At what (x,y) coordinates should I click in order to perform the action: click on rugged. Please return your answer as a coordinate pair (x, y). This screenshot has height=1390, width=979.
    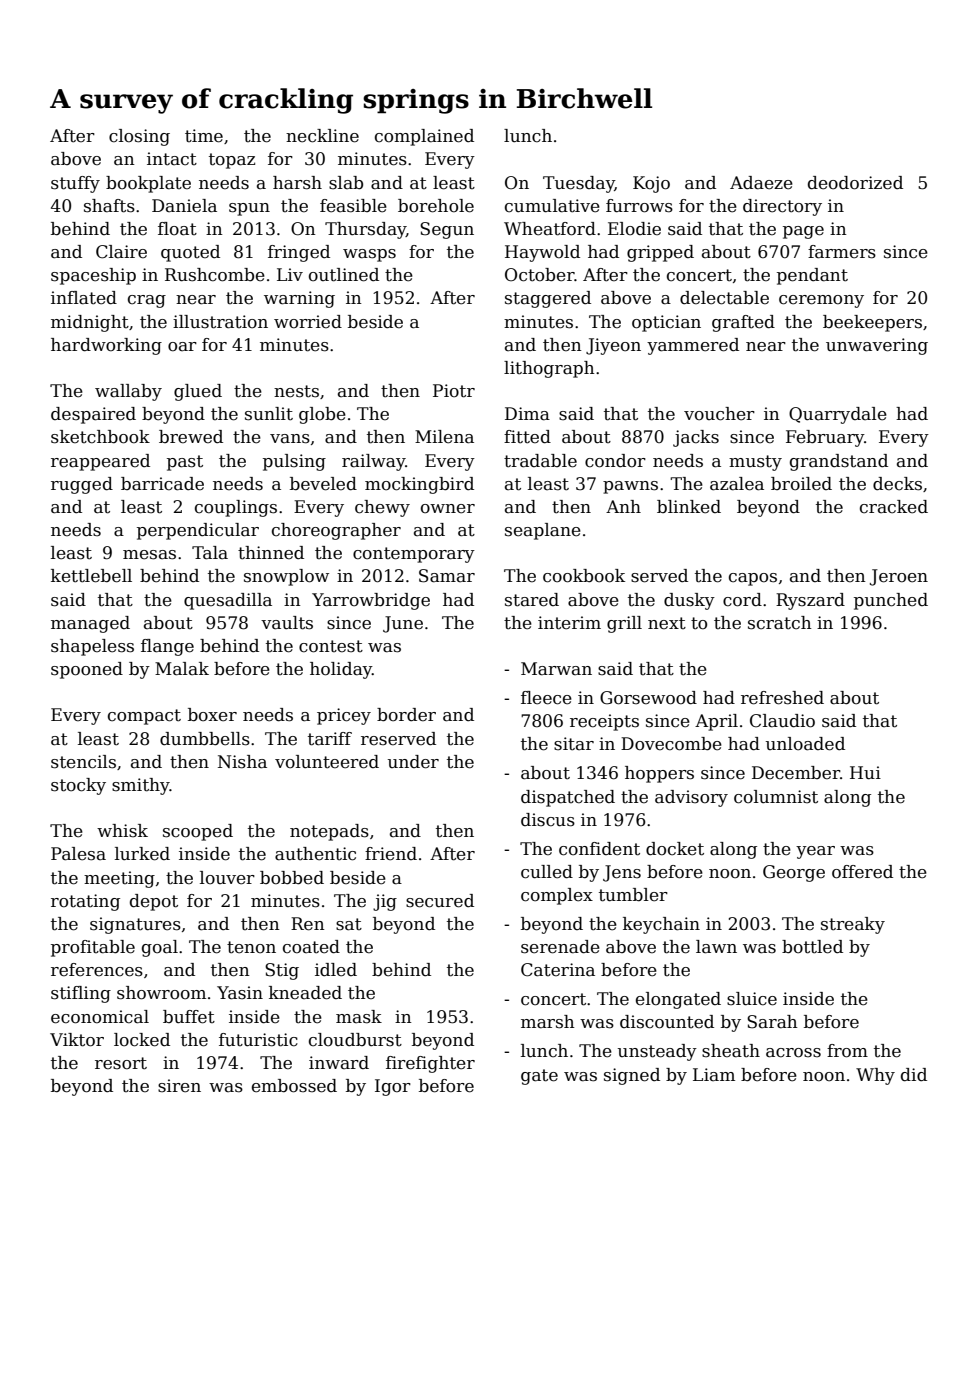
    Looking at the image, I should click on (82, 485).
